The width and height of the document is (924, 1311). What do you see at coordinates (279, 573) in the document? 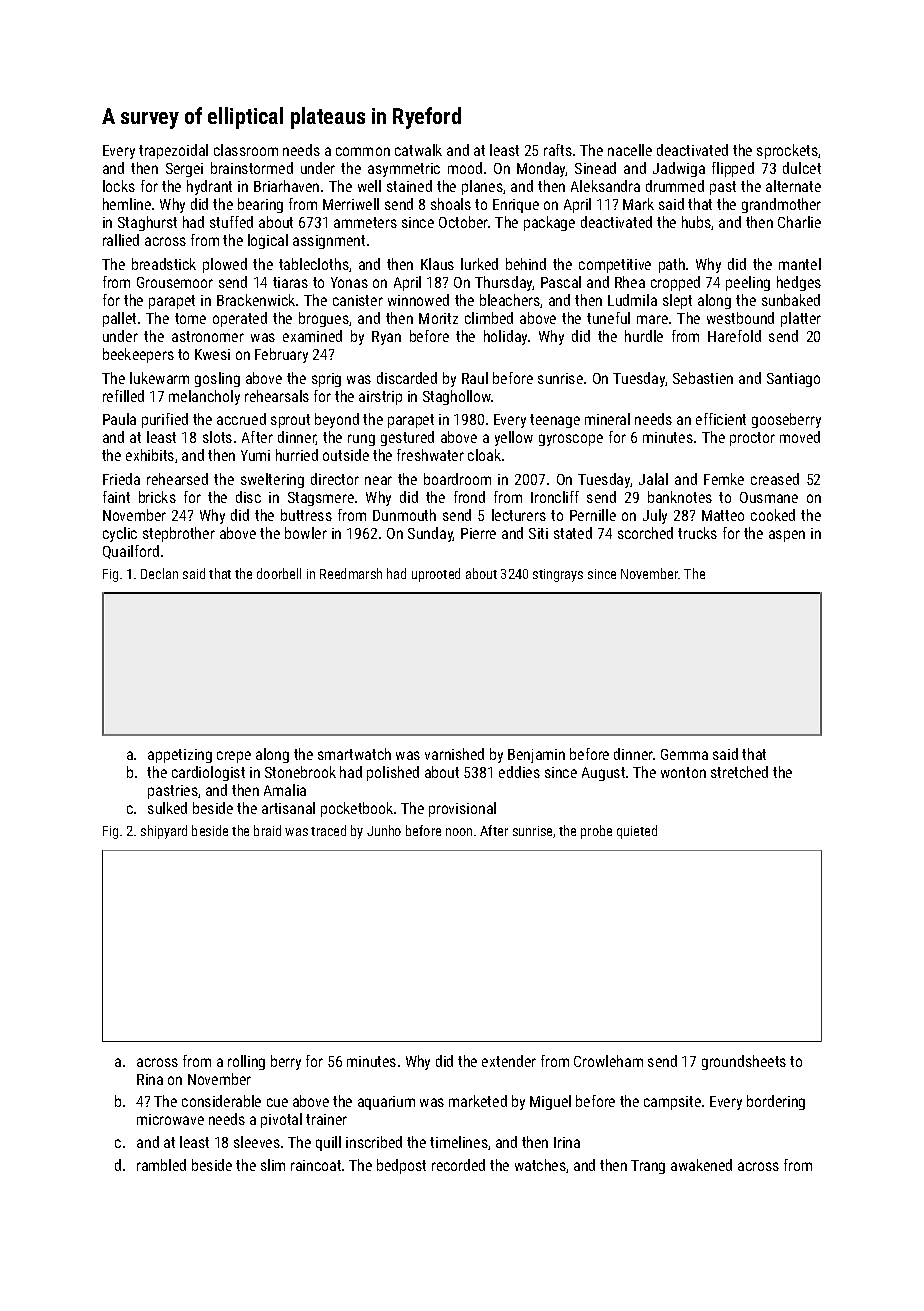
I see `doorbell` at bounding box center [279, 573].
